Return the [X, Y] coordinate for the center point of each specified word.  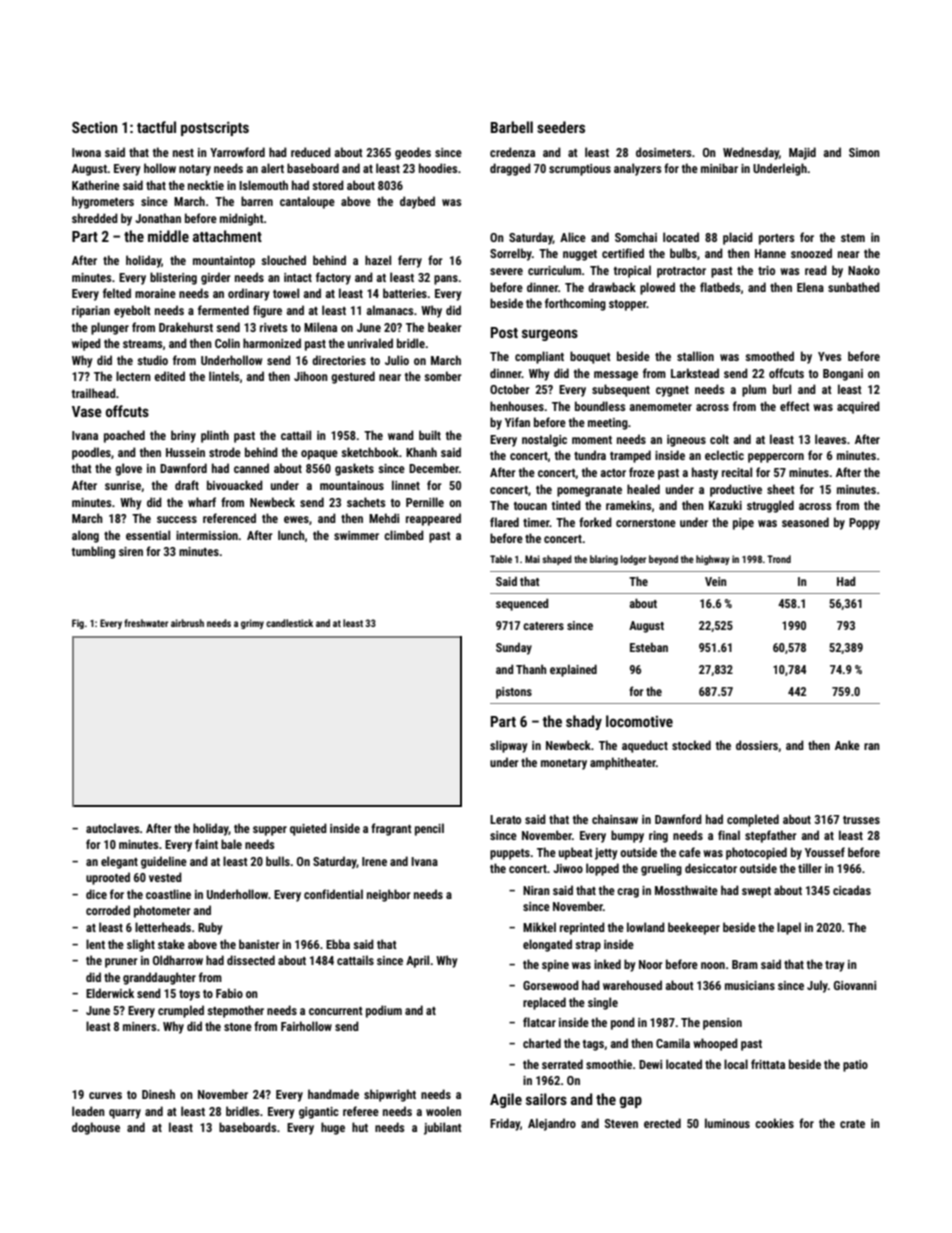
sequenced [522, 604]
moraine [155, 293]
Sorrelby [511, 254]
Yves [829, 356]
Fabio [229, 993]
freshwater [146, 623]
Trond [779, 559]
